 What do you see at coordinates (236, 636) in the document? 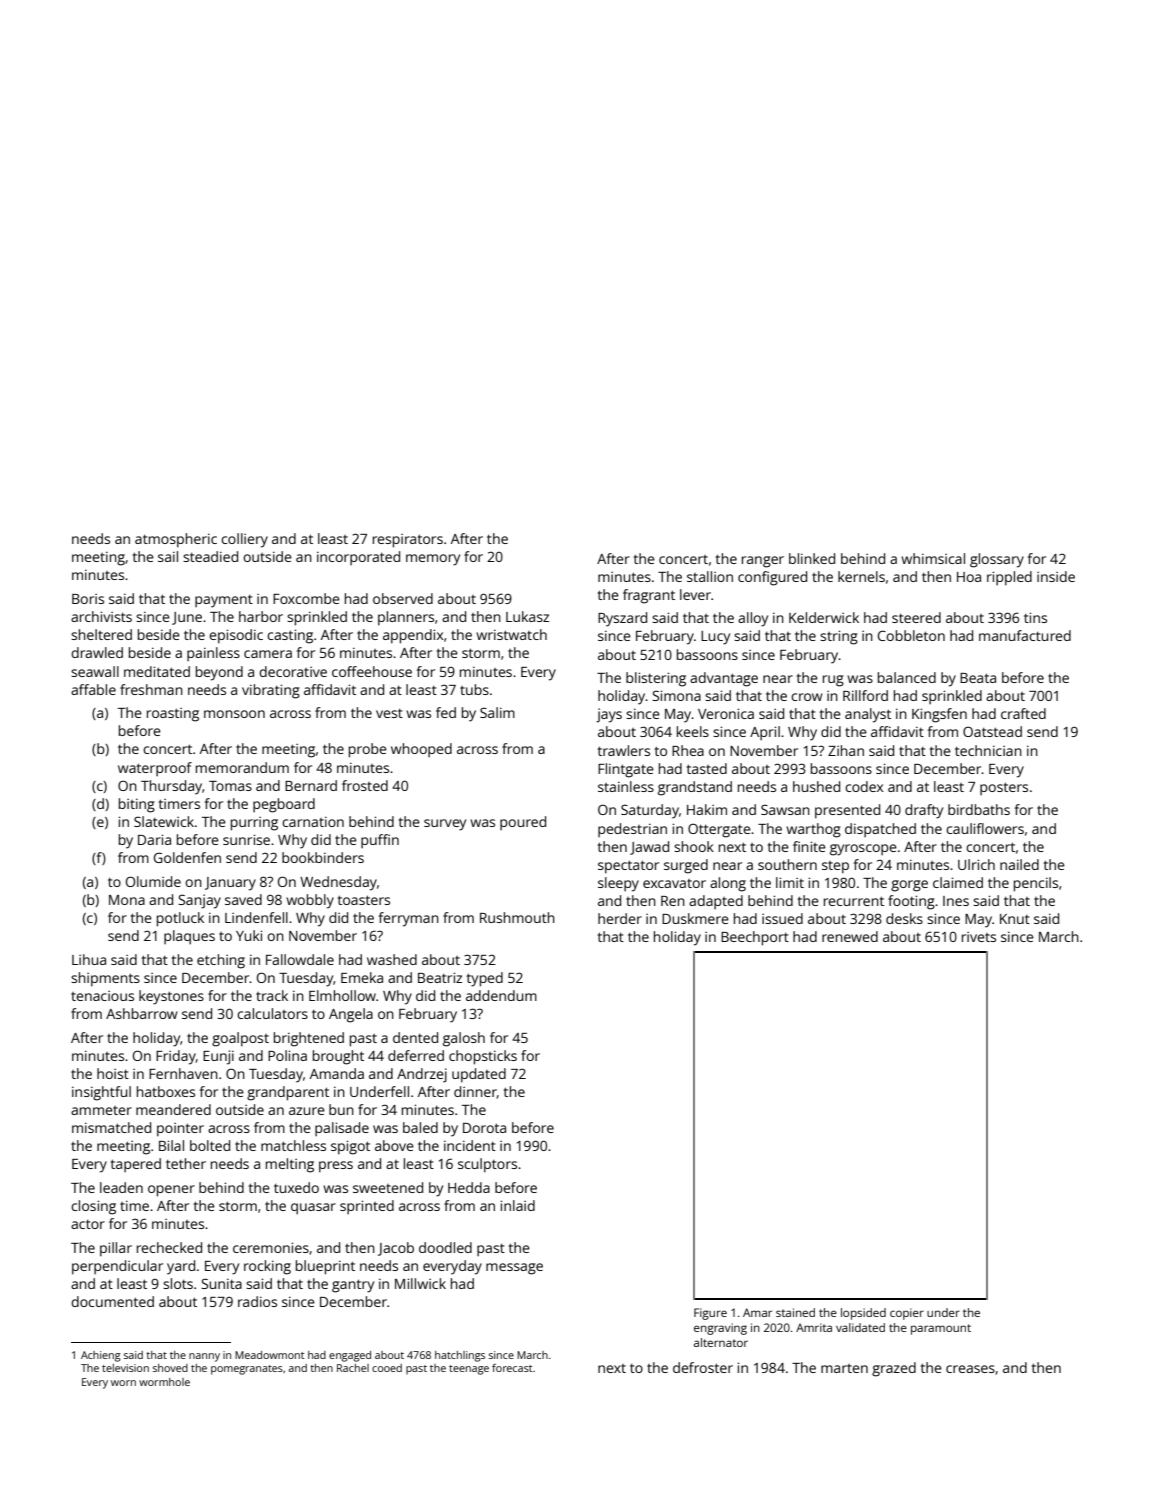
I see `episodic` at bounding box center [236, 636].
